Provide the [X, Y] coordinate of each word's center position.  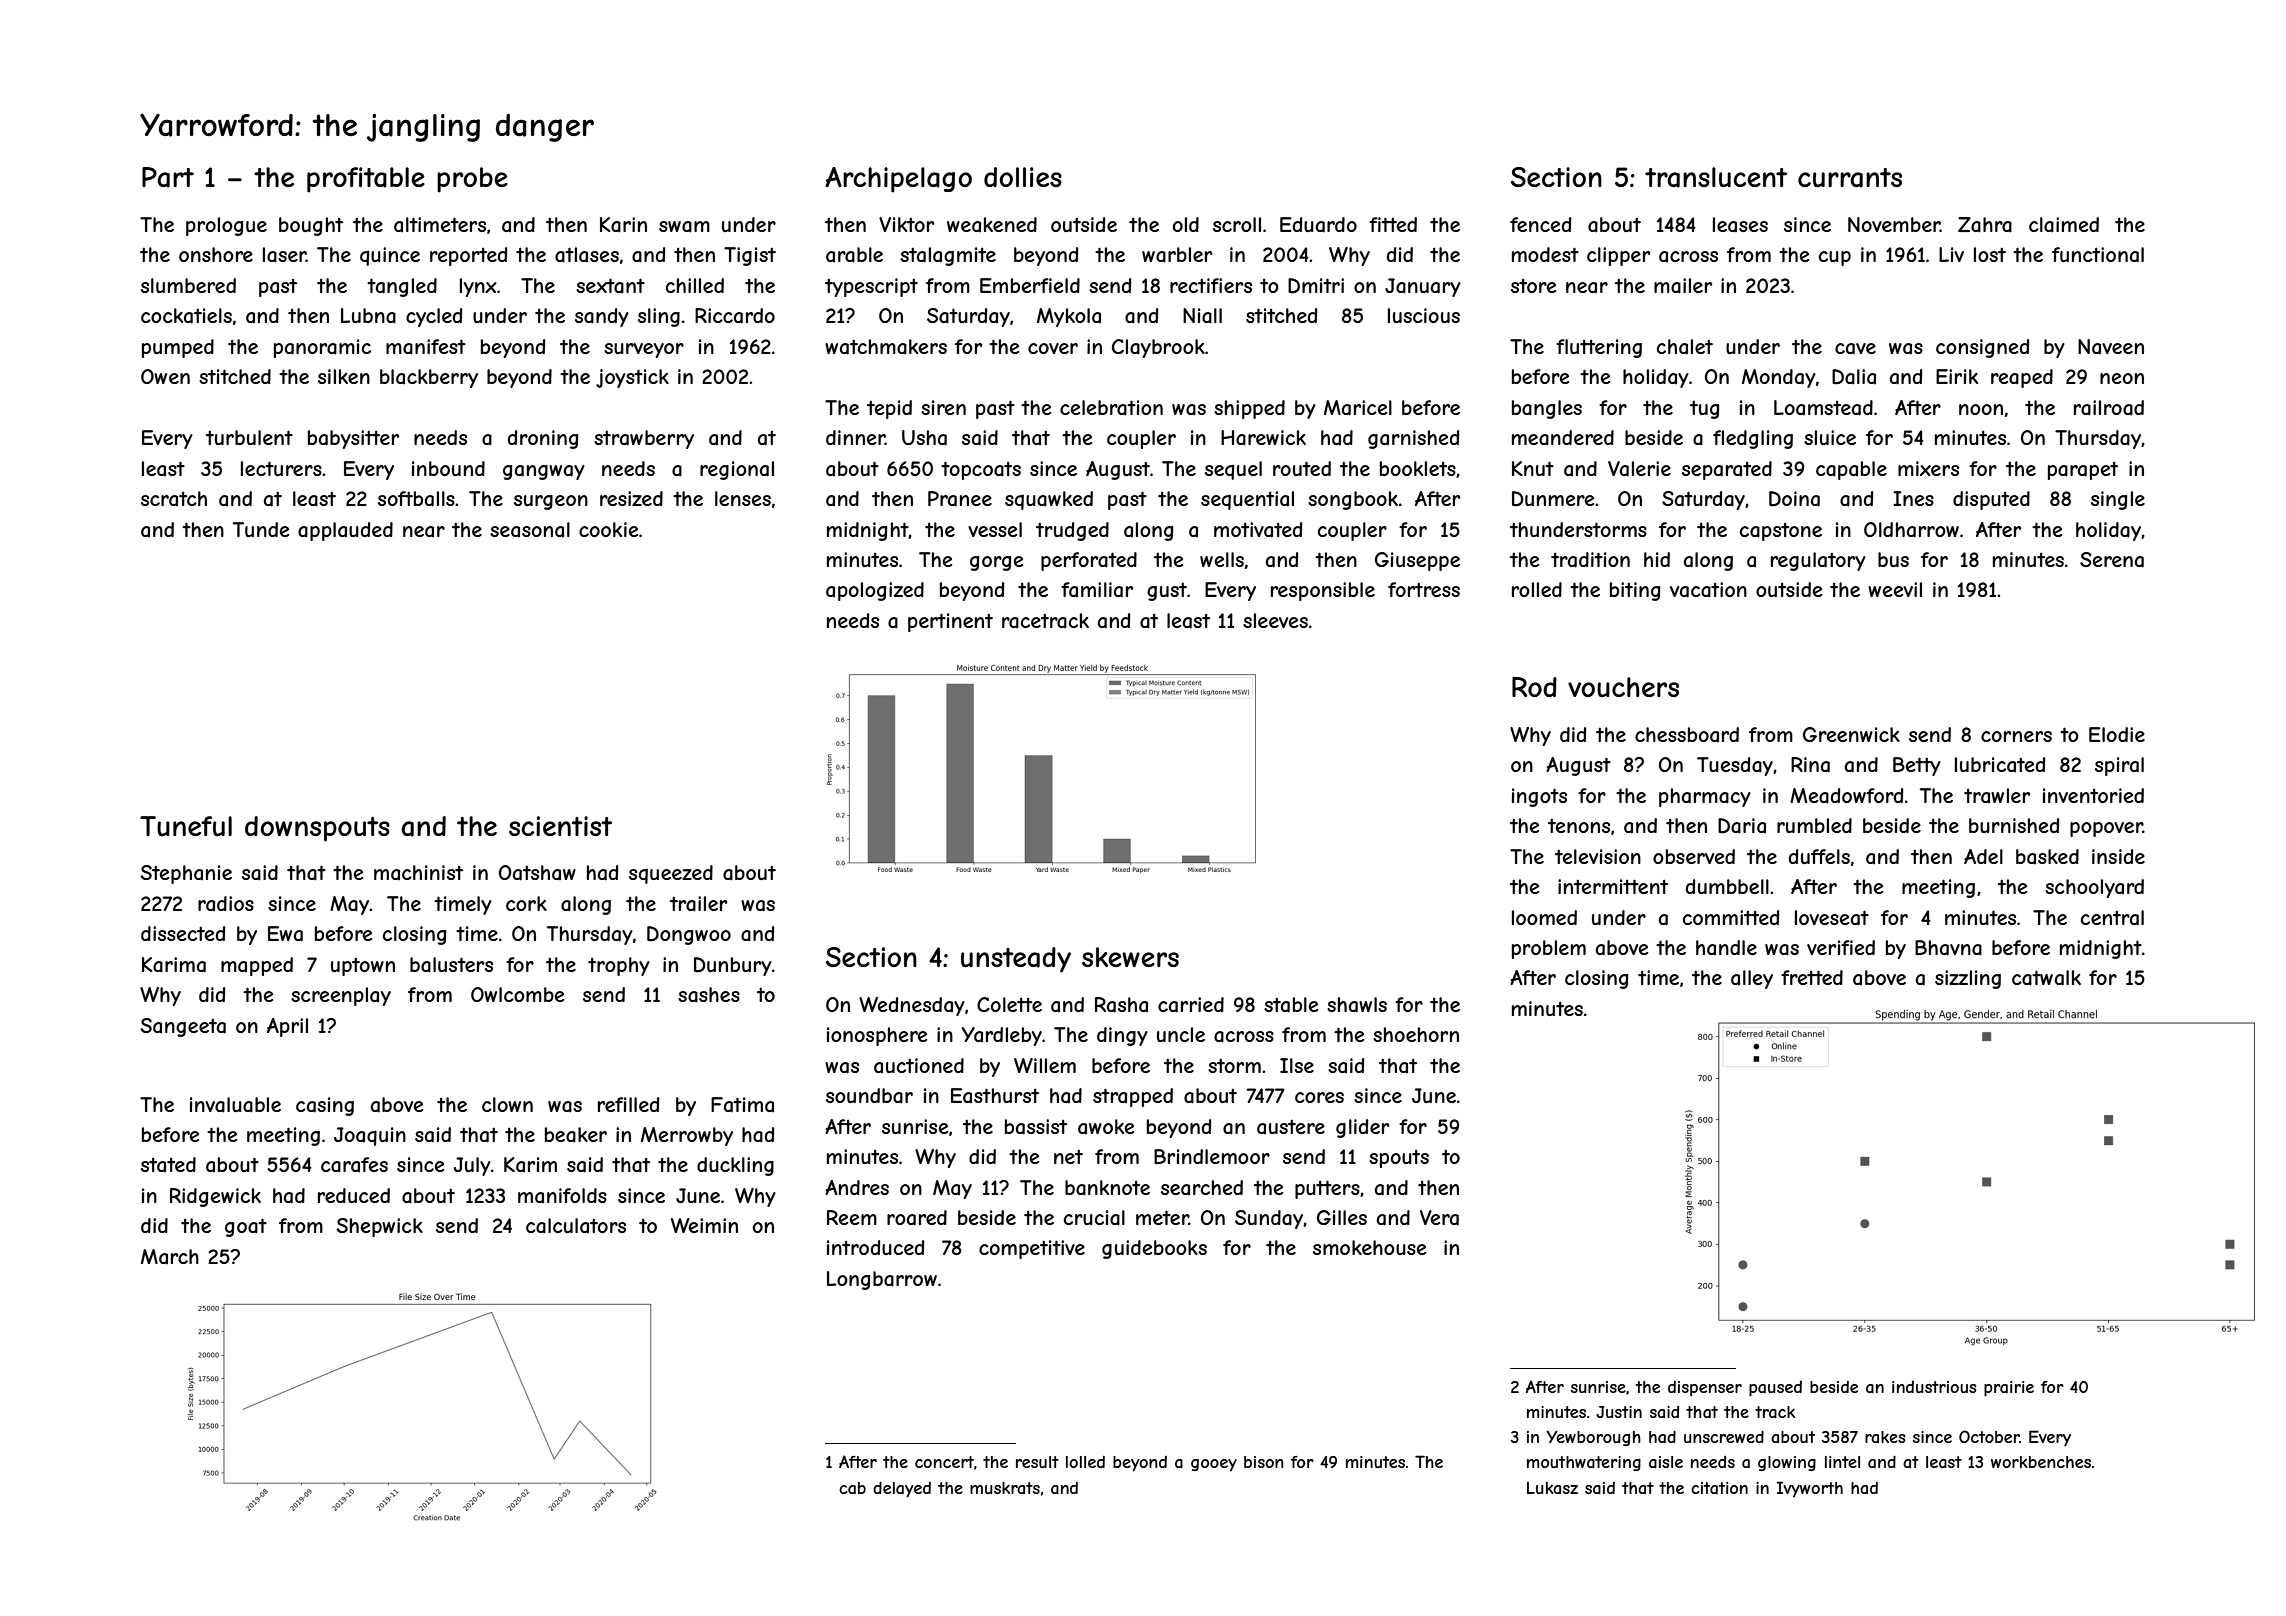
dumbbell [1727, 886]
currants [1850, 178]
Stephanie [186, 874]
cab [852, 1488]
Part [168, 177]
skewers [1130, 957]
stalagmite [948, 256]
